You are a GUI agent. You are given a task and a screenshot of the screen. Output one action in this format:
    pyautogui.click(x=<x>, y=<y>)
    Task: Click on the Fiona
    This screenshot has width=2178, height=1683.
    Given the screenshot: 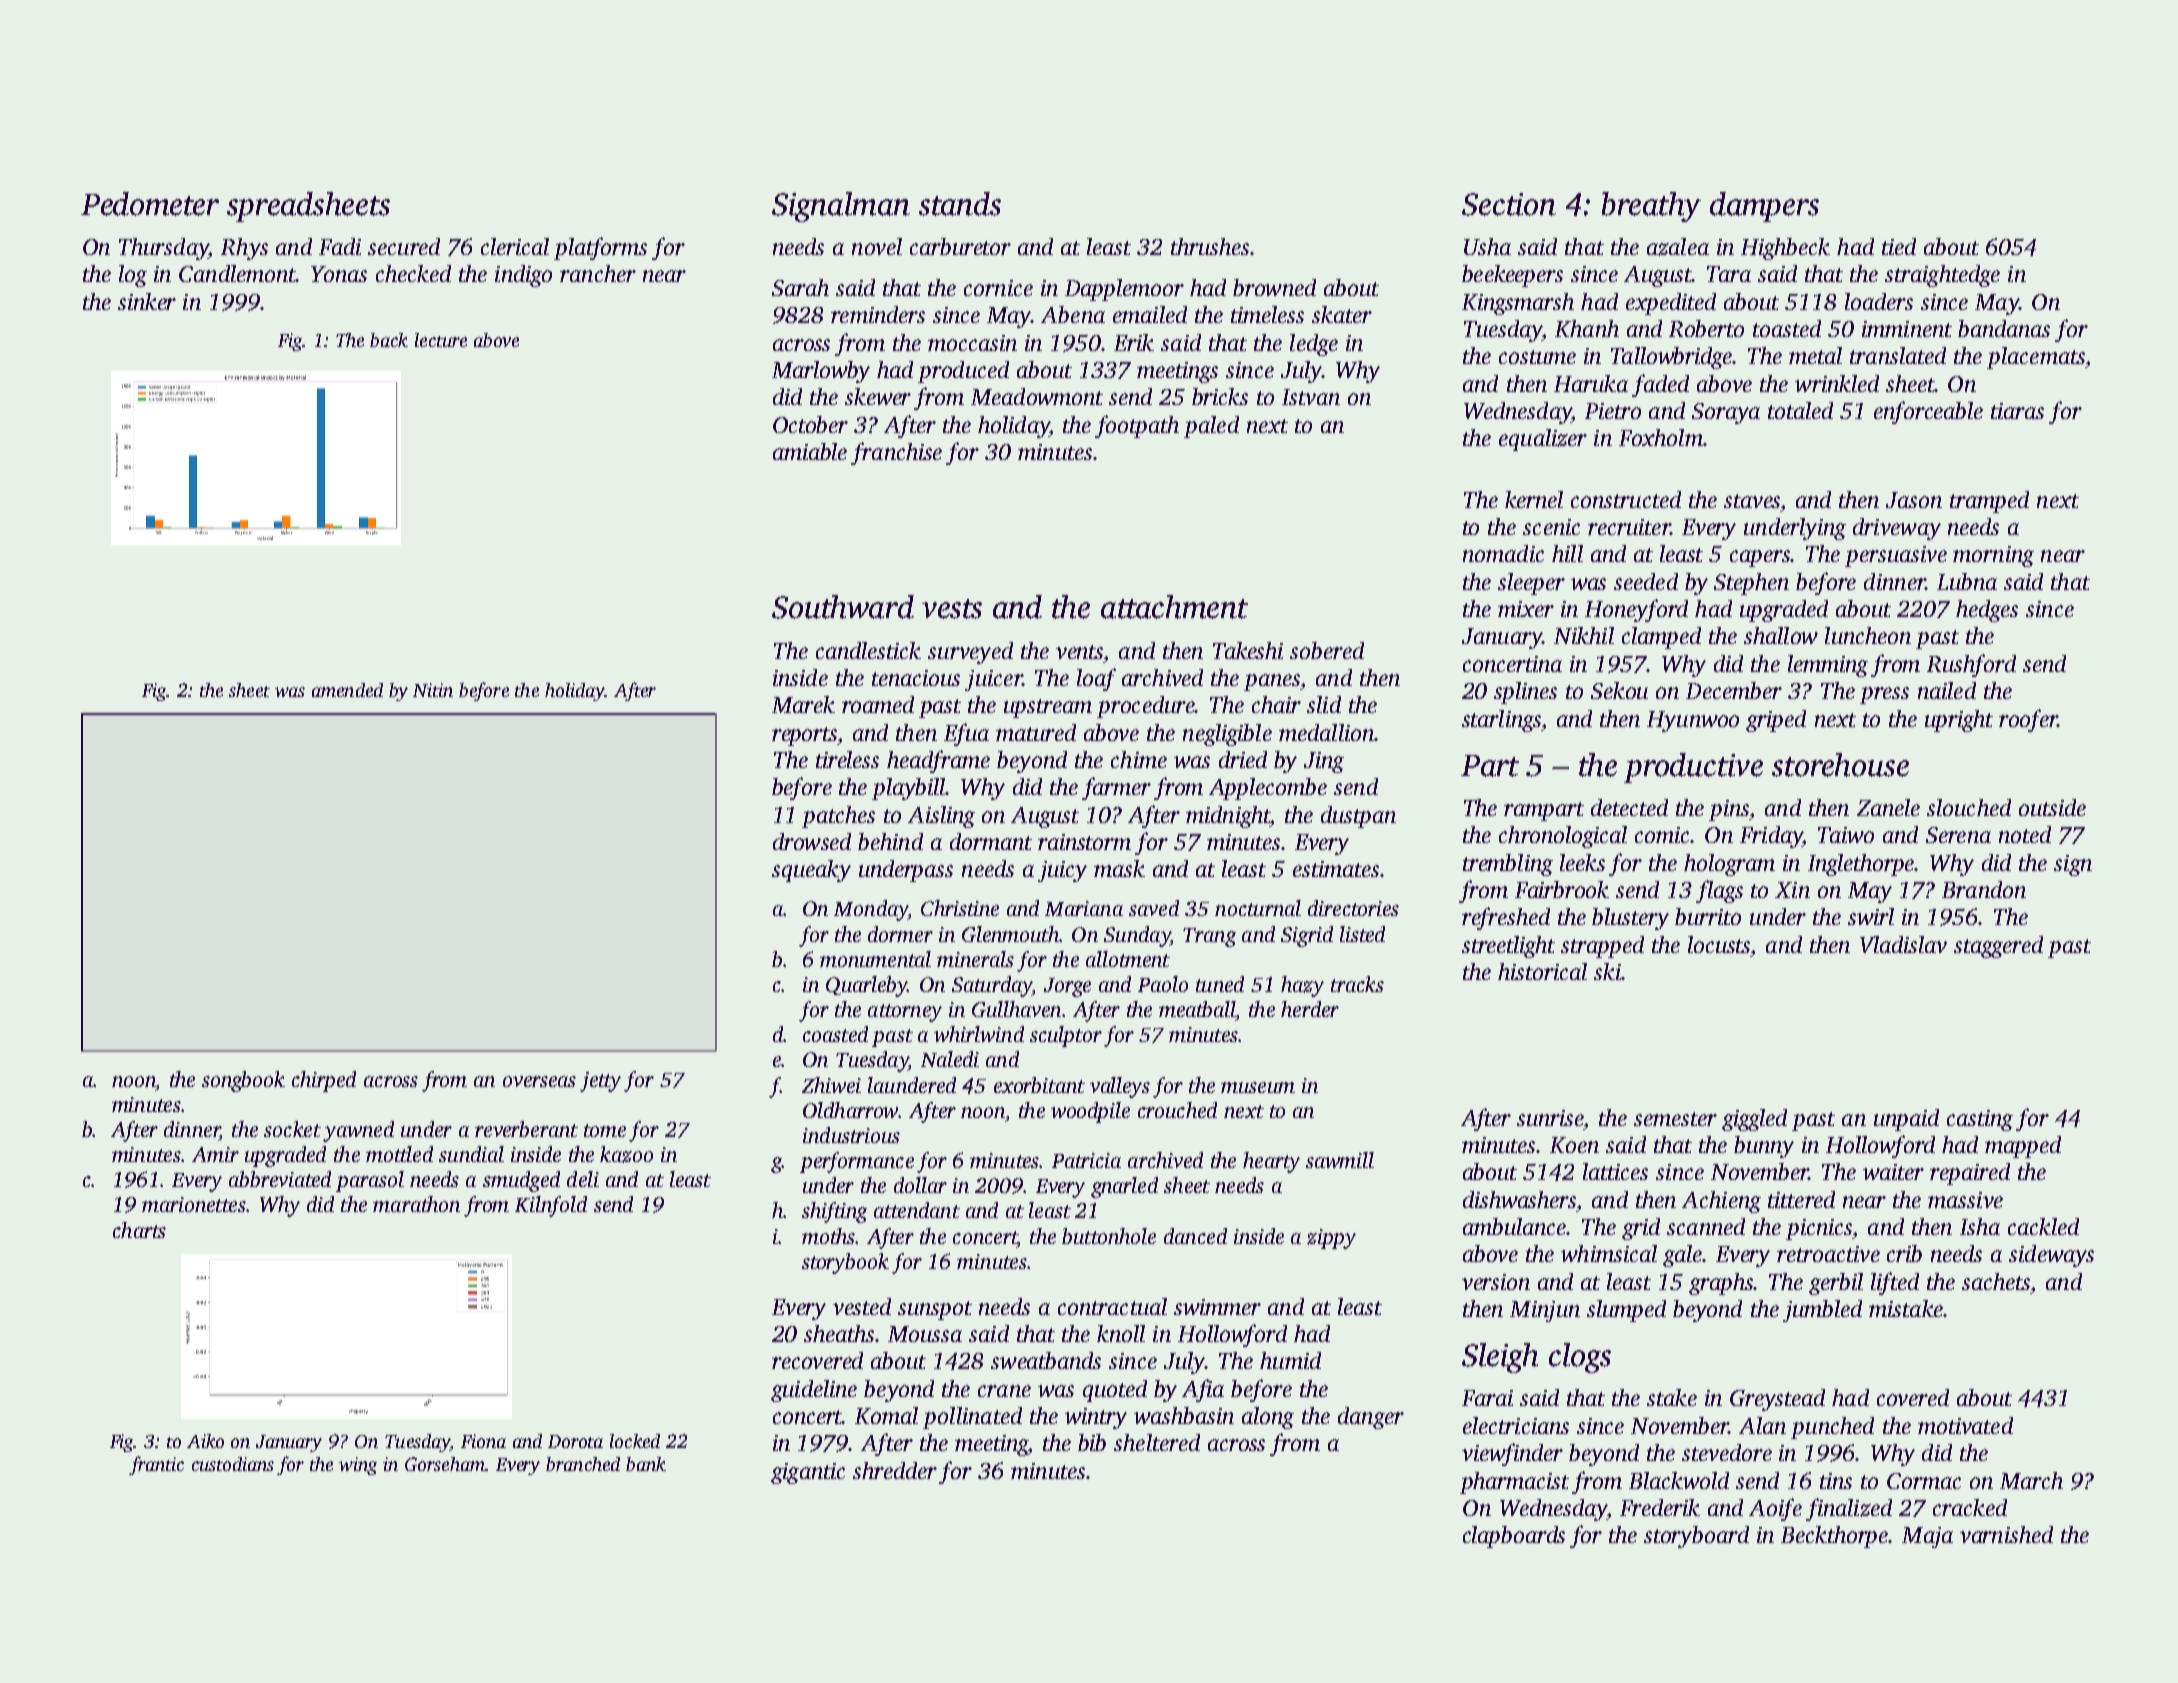 What is the action you would take?
    pyautogui.click(x=483, y=1441)
